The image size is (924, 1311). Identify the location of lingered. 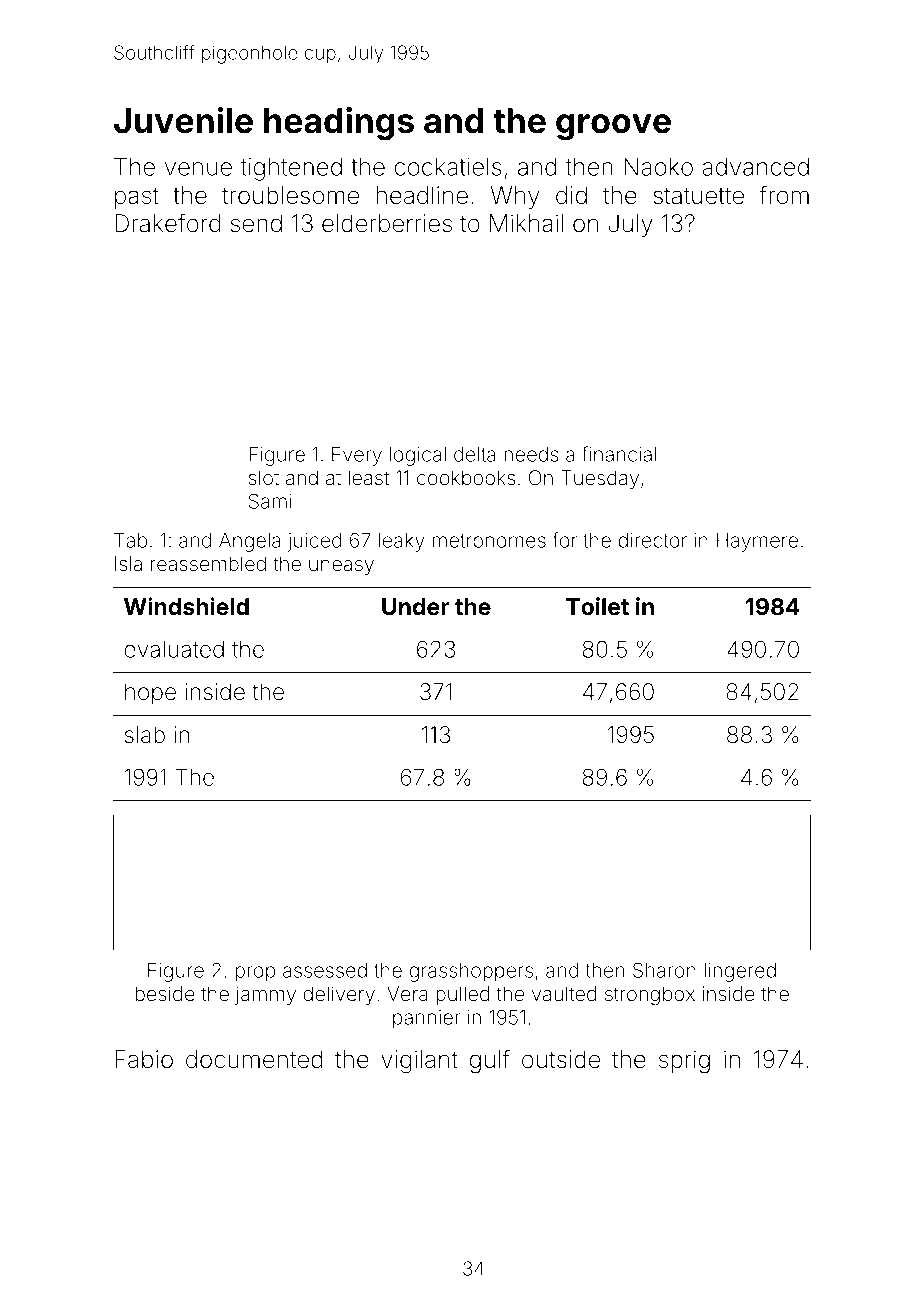
(740, 972).
